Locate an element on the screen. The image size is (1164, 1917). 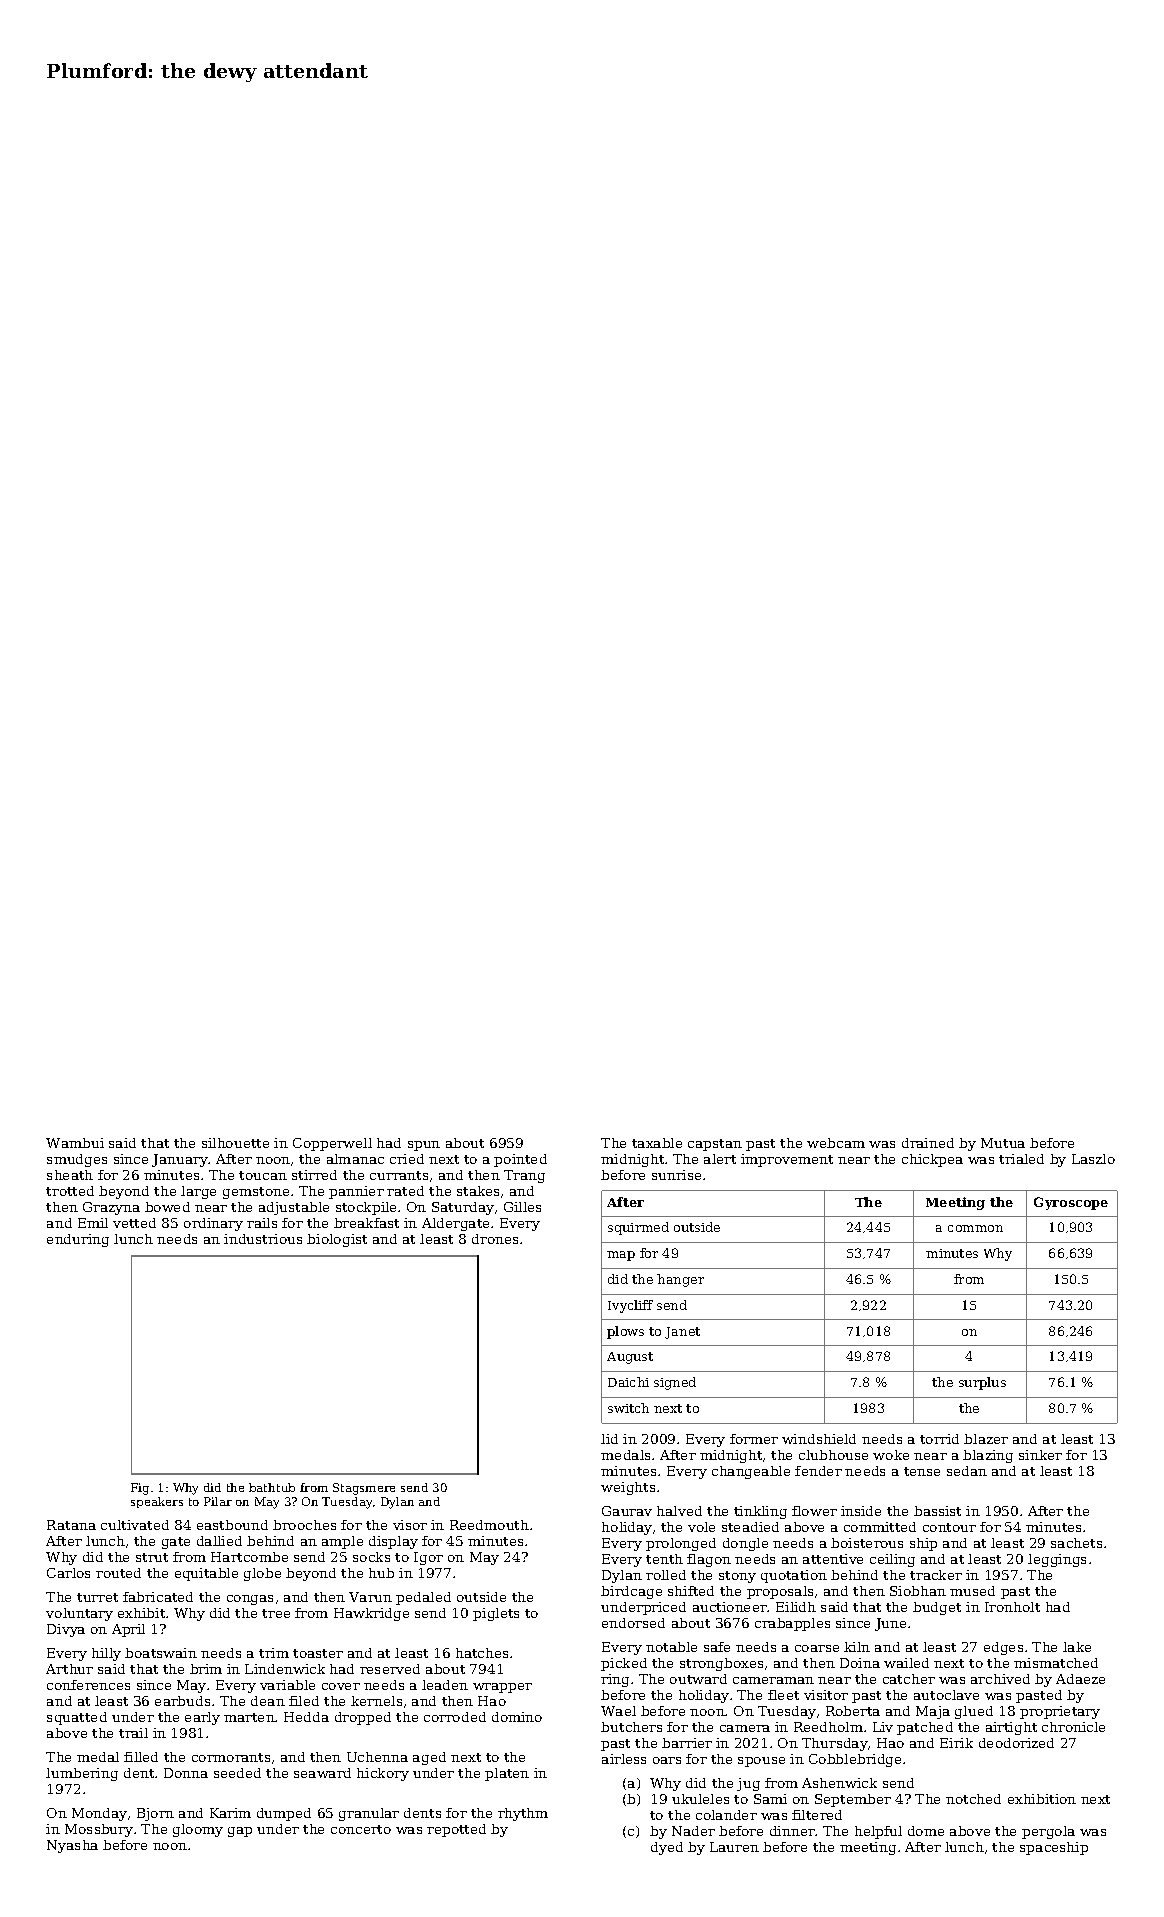
trim is located at coordinates (274, 1653).
